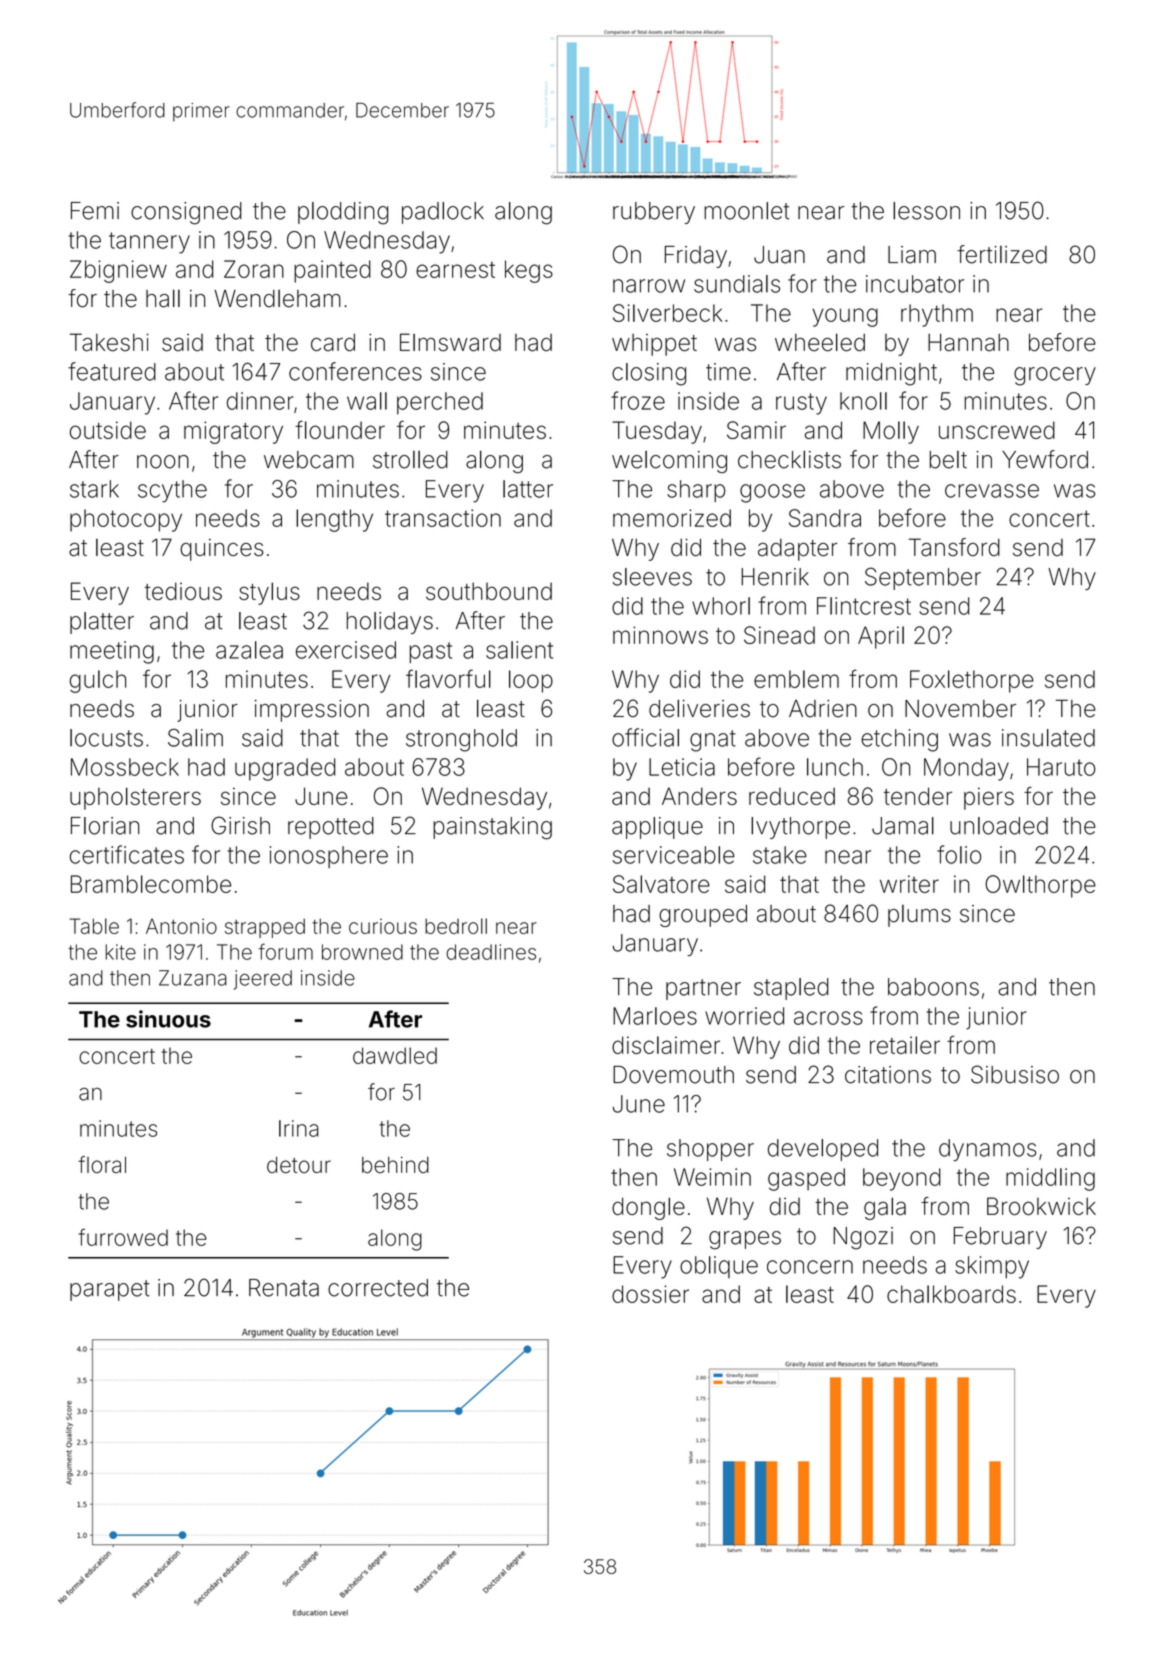 The width and height of the page is (1165, 1654). Describe the element at coordinates (186, 213) in the page. I see `consigned` at that location.
